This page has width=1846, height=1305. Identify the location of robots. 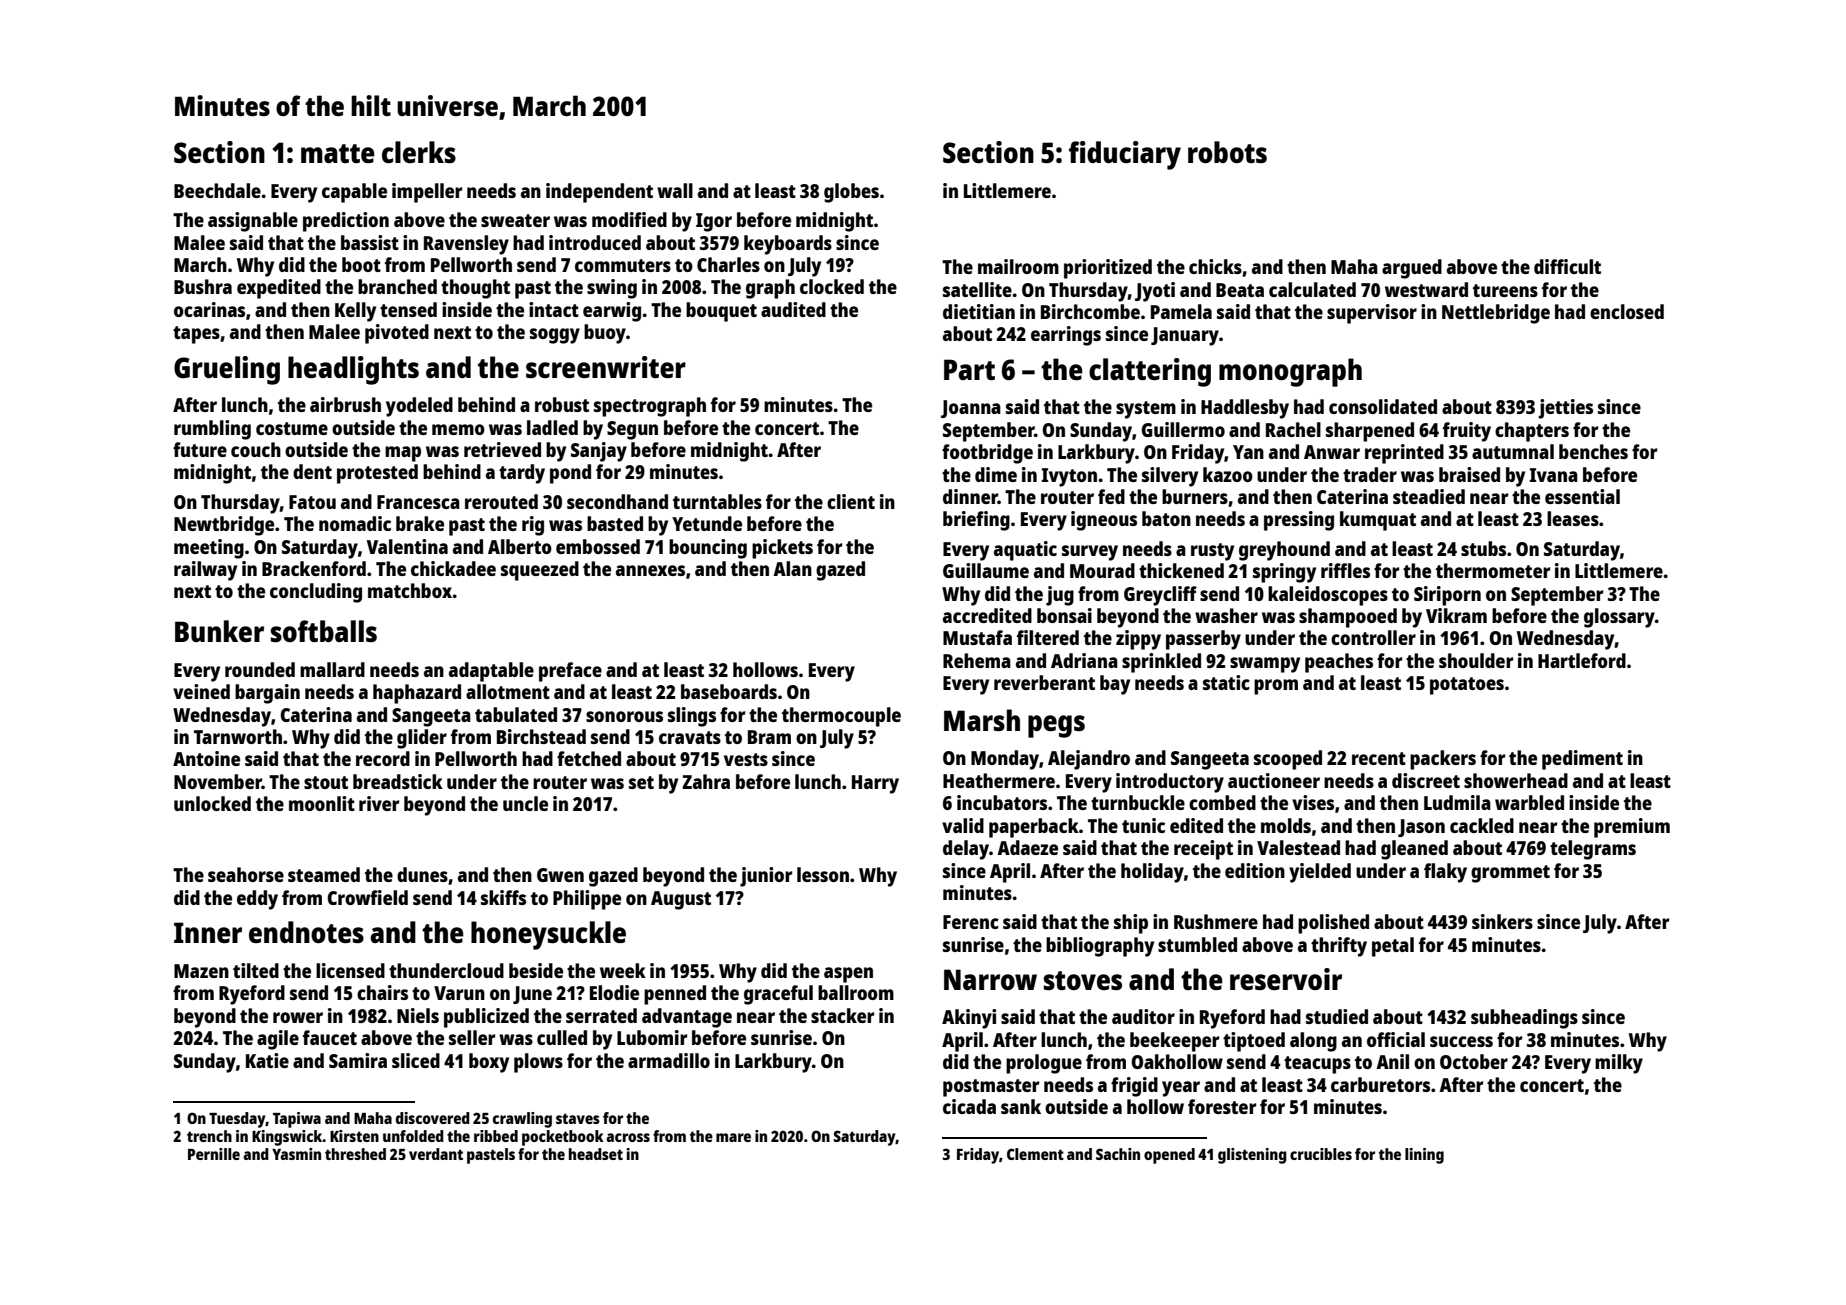
(1227, 152).
